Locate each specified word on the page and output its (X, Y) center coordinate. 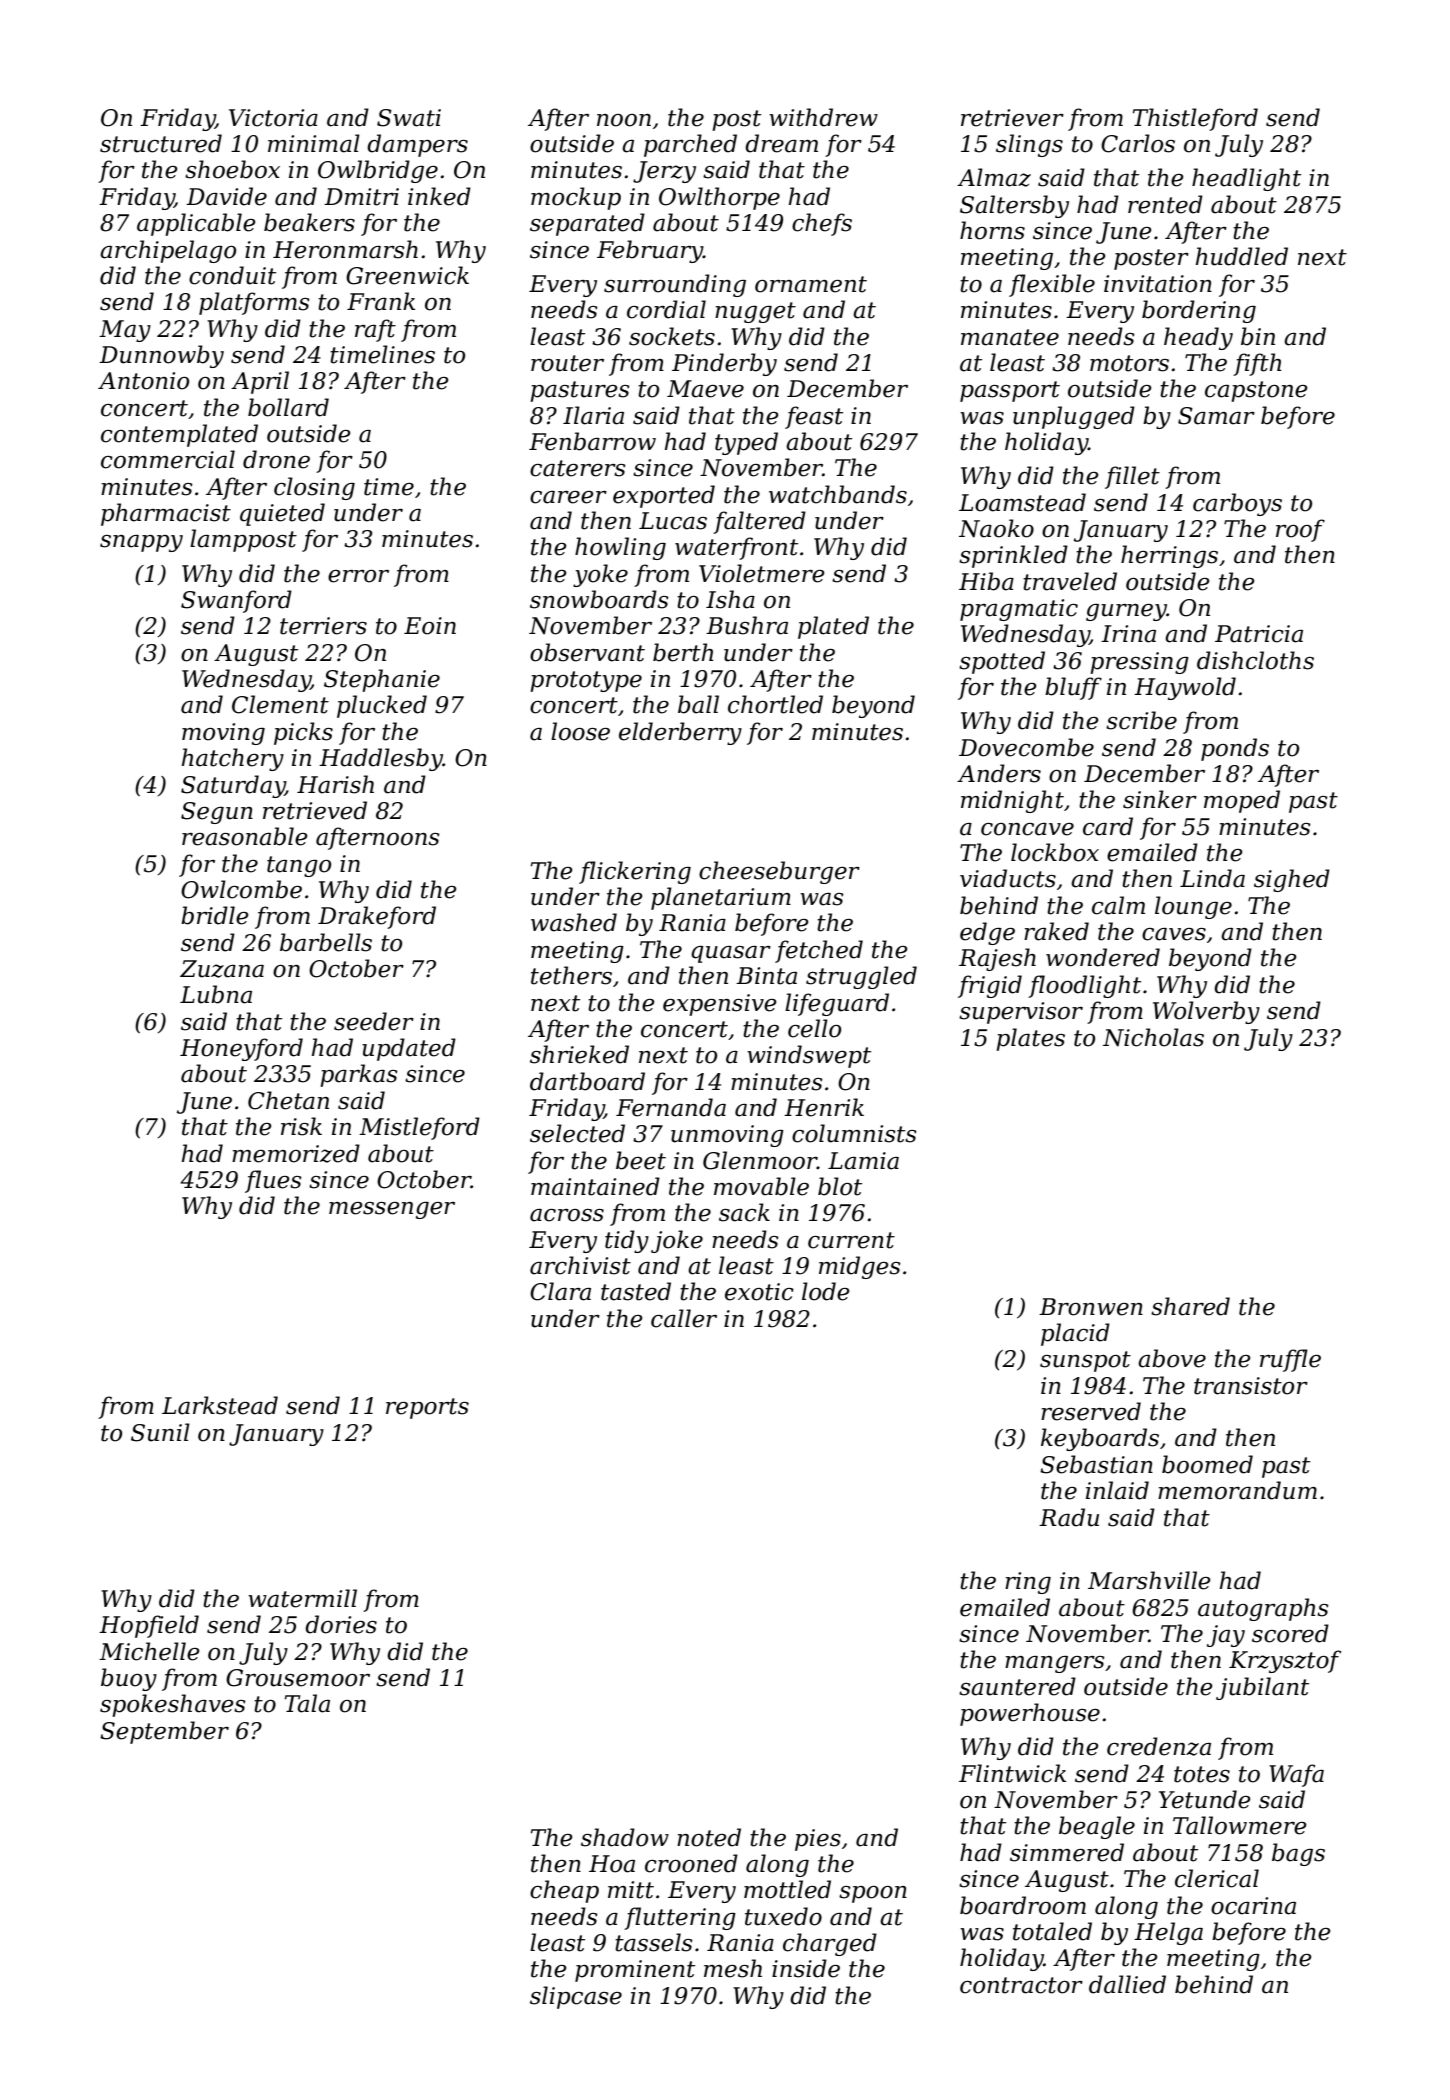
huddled (1242, 256)
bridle (214, 915)
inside (806, 1968)
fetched (819, 951)
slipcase (576, 1997)
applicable (196, 224)
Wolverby (1206, 1012)
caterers (578, 468)
